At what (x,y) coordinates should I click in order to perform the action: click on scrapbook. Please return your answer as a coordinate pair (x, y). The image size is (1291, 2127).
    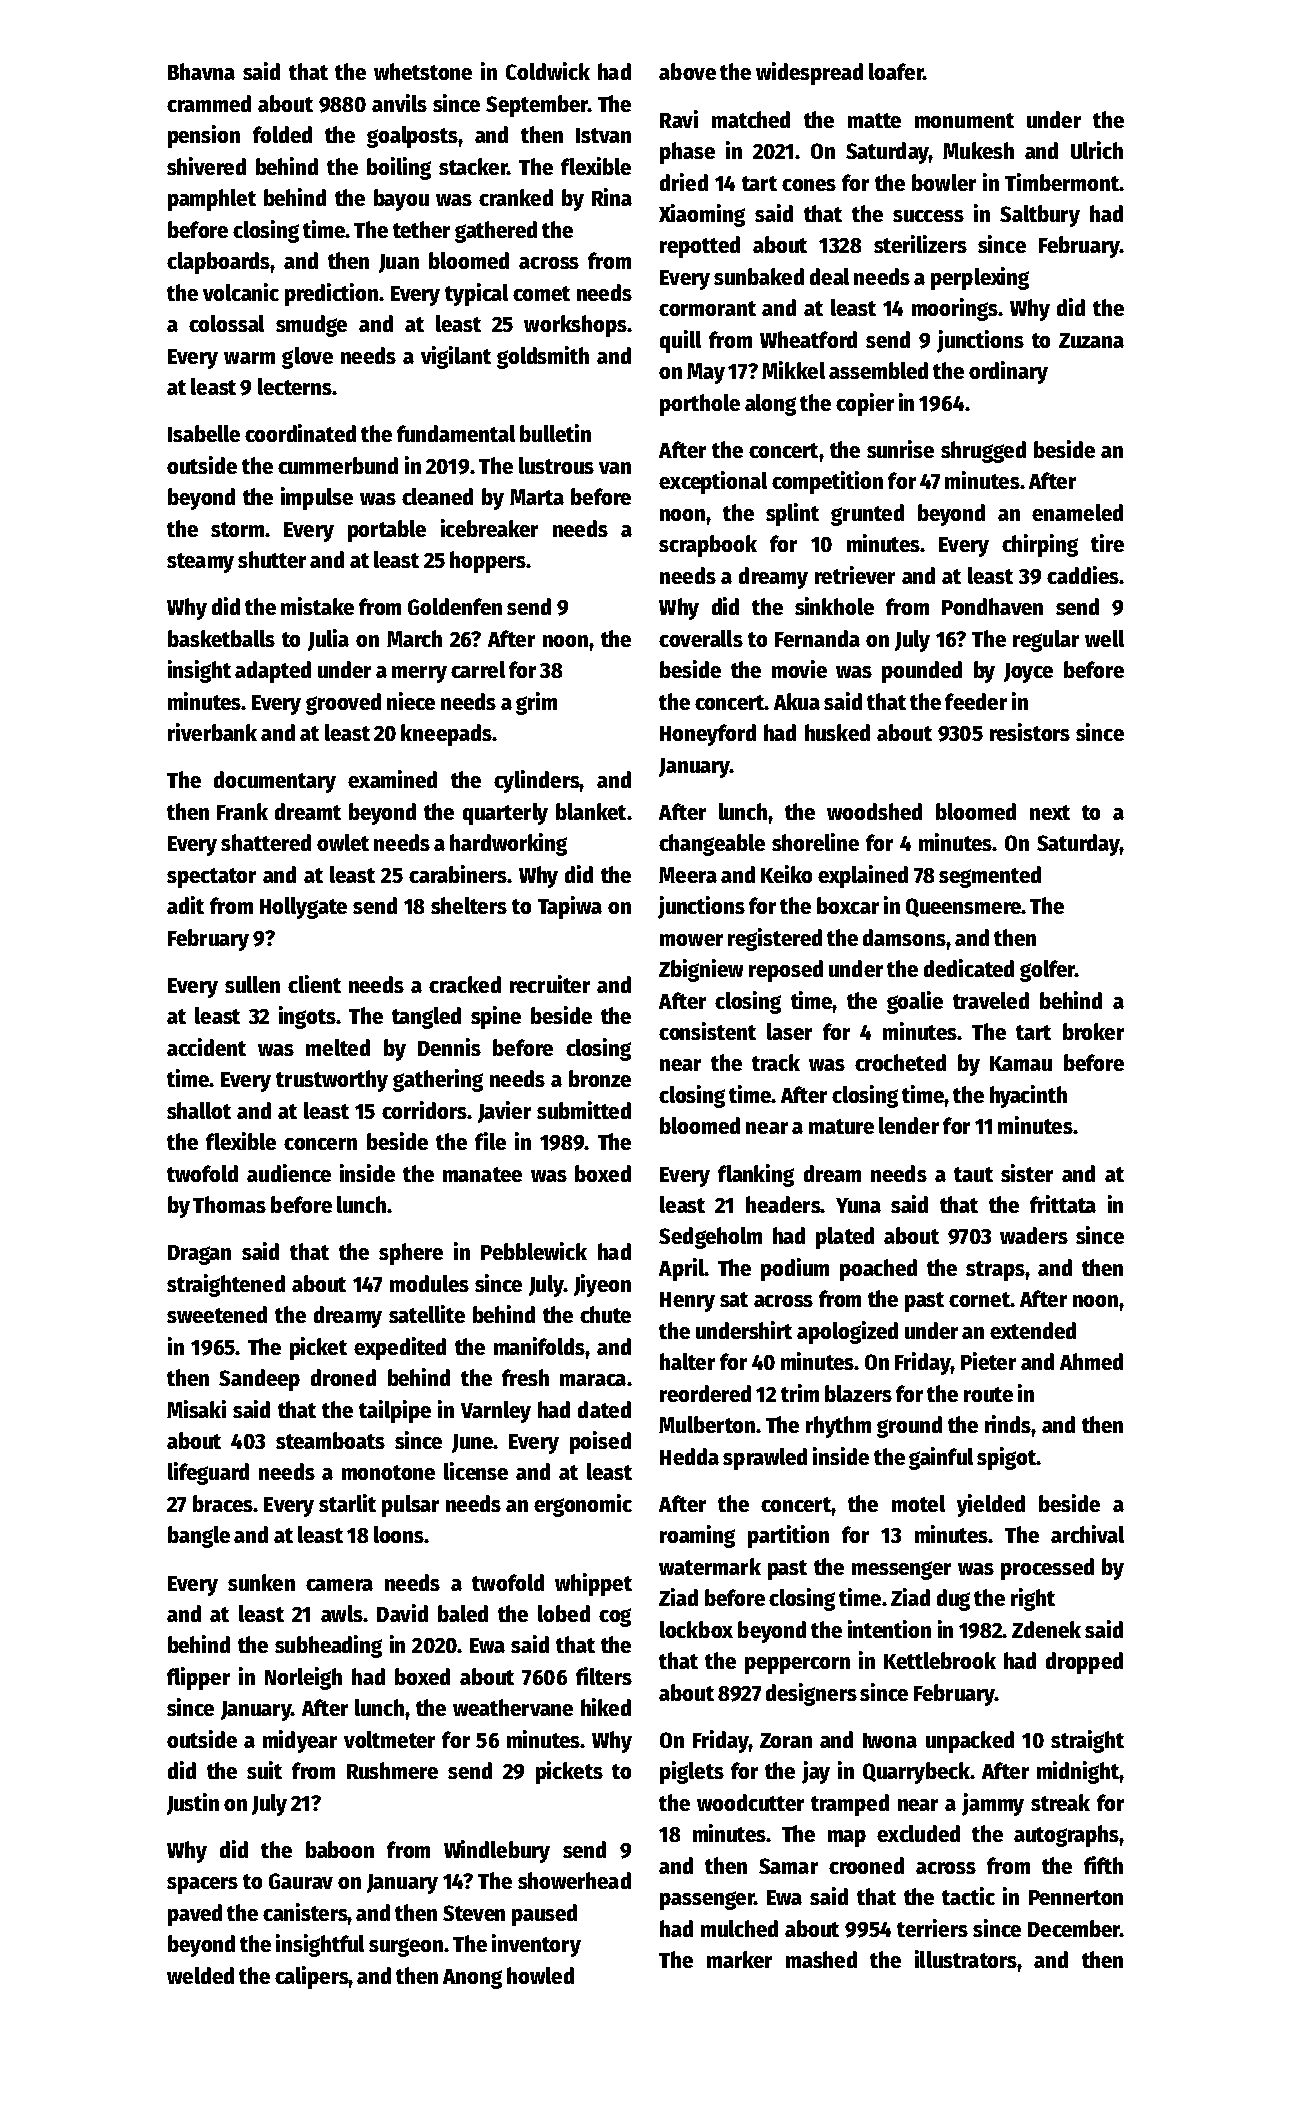
    Looking at the image, I should click on (708, 546).
